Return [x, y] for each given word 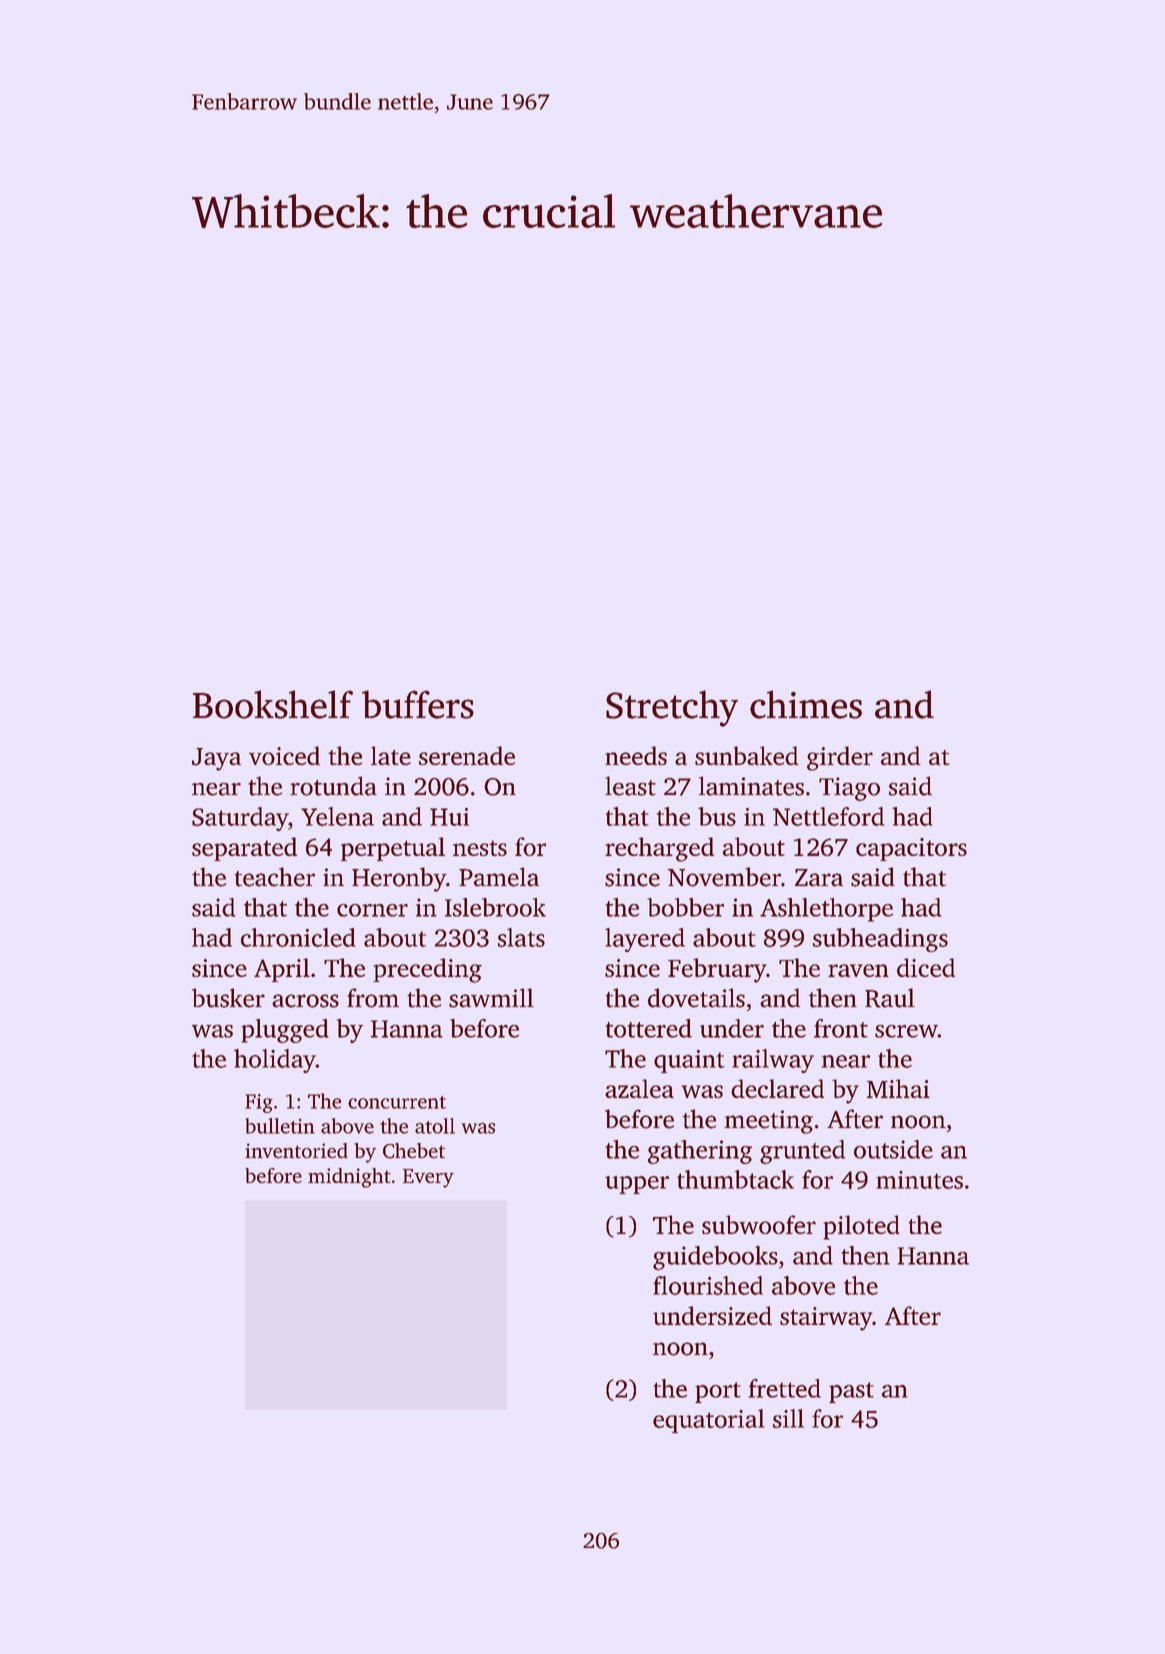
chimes [806, 704]
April [282, 970]
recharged [659, 849]
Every [428, 1178]
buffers [418, 704]
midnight [349, 1178]
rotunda [333, 786]
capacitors [911, 849]
